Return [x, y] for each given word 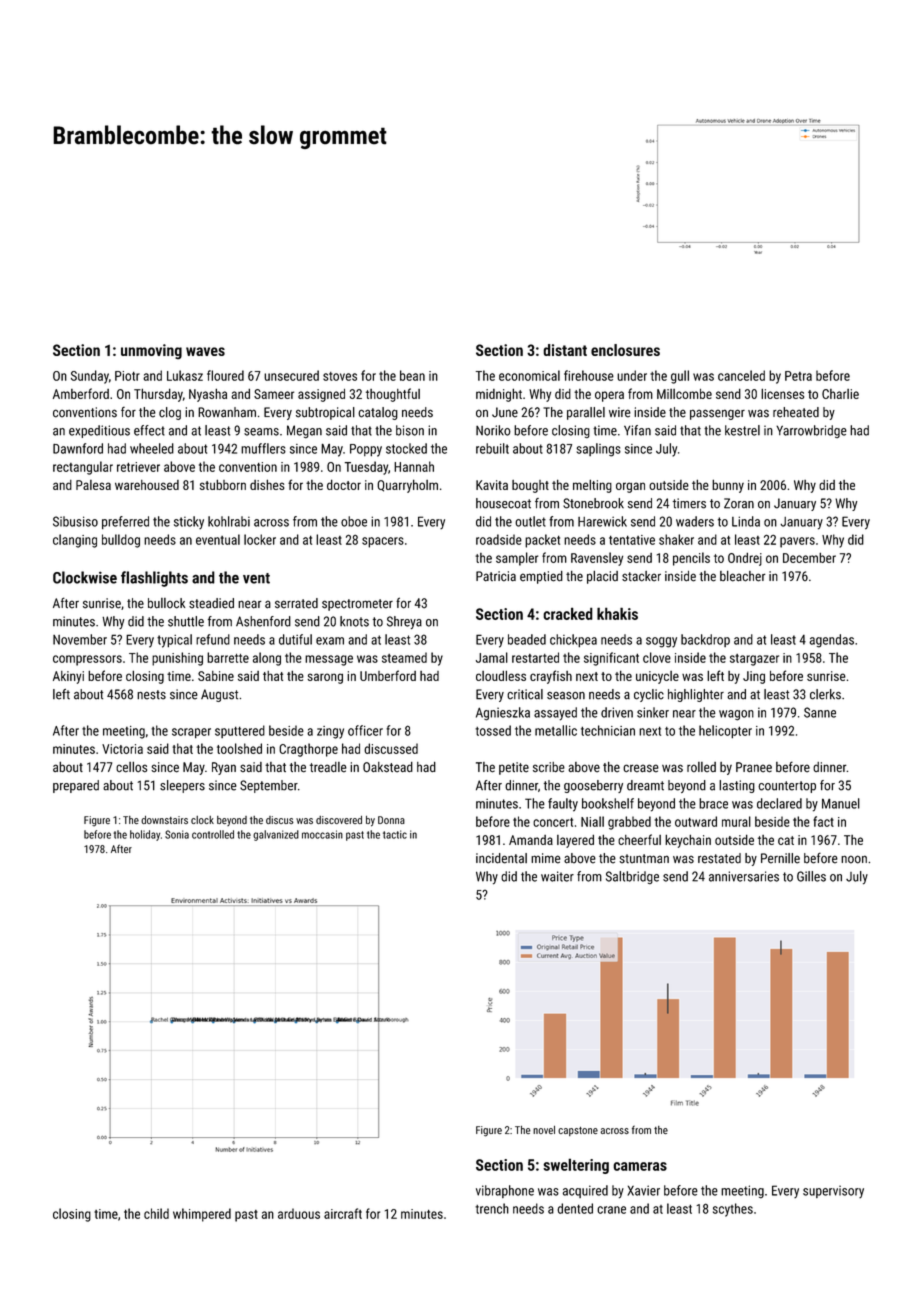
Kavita [492, 485]
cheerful [639, 839]
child [156, 1213]
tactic [395, 834]
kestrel [742, 430]
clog [170, 413]
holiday [145, 835]
